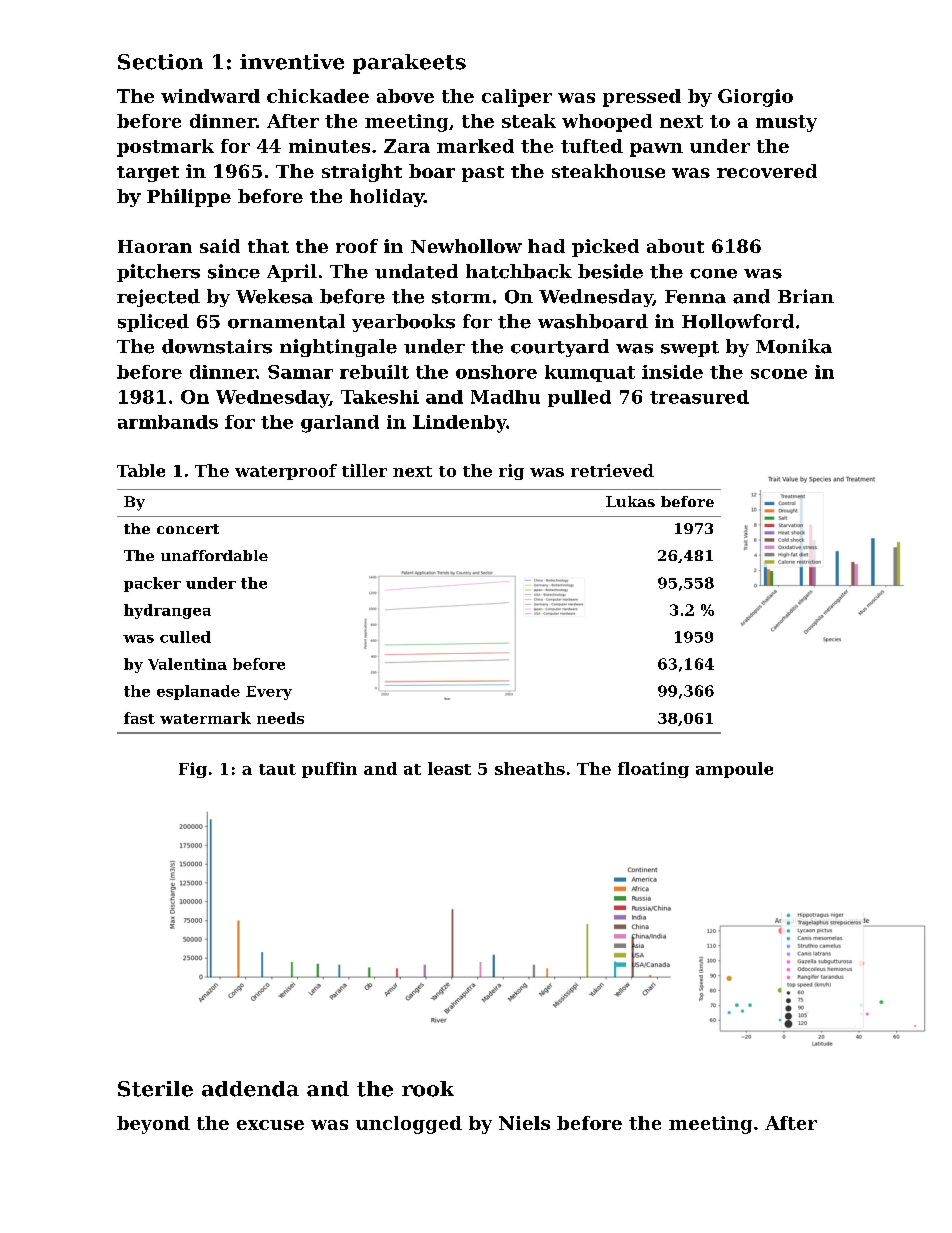  I want to click on puffin, so click(329, 770).
